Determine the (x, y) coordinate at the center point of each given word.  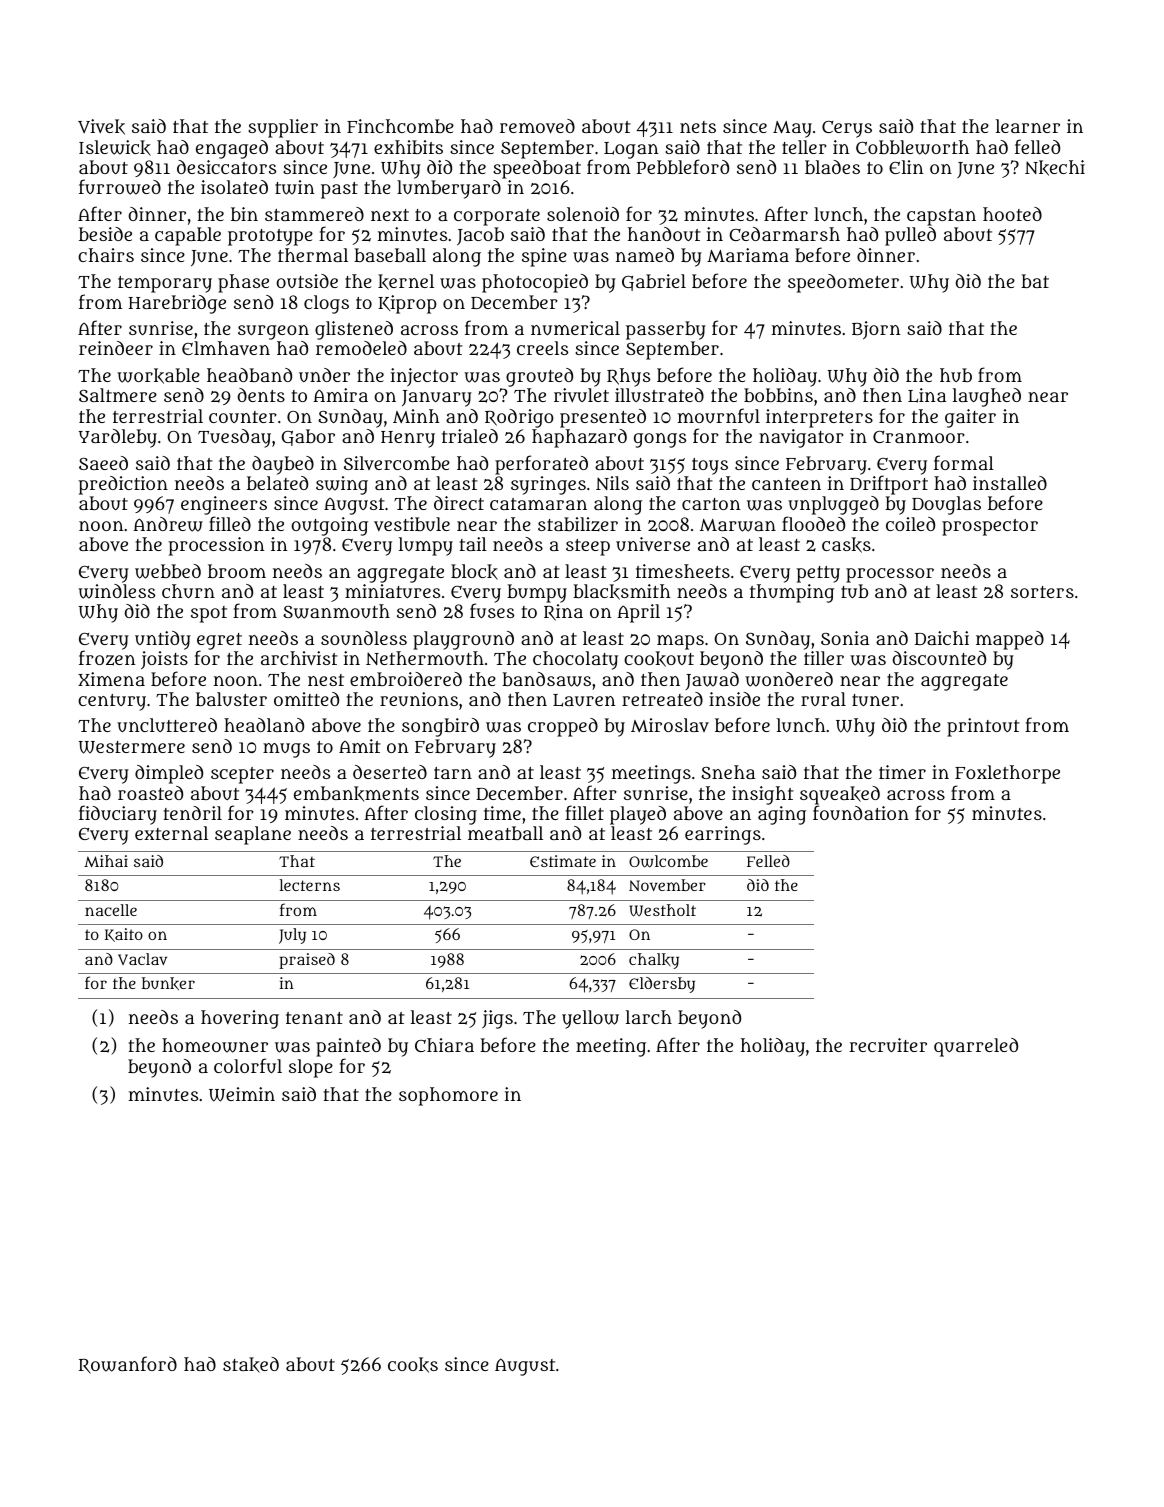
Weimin (242, 1094)
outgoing (329, 526)
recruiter (888, 1045)
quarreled (976, 1047)
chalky (654, 961)
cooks (413, 1365)
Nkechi (1055, 168)
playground (463, 640)
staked (251, 1365)
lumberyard (449, 189)
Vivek (101, 127)
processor (890, 575)
